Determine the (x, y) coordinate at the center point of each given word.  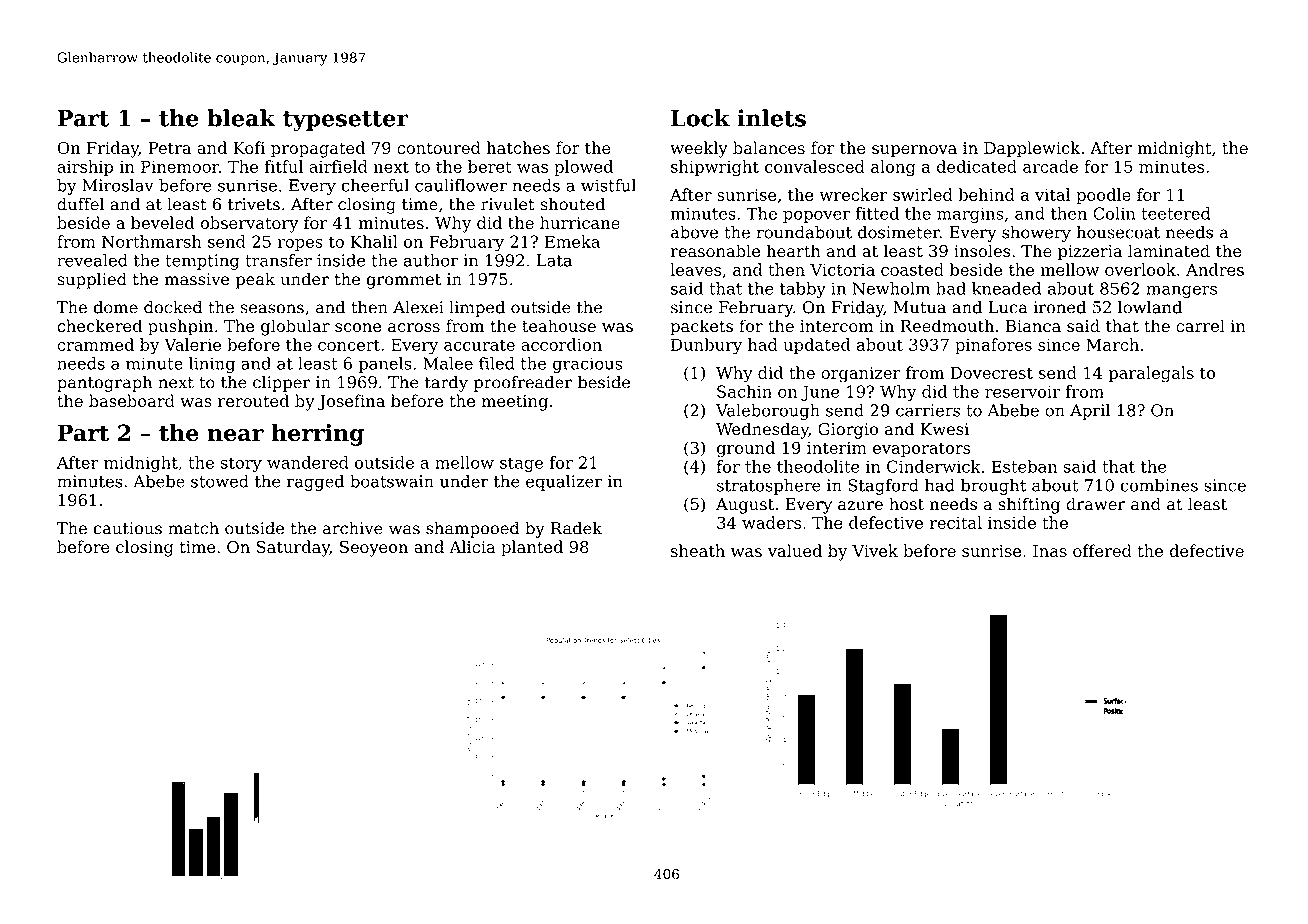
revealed (92, 260)
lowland (1150, 307)
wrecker (853, 194)
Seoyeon (374, 548)
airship (85, 168)
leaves (695, 269)
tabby (803, 290)
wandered (308, 462)
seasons (272, 309)
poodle (1103, 196)
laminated (1169, 251)
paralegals (1151, 374)
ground (746, 449)
